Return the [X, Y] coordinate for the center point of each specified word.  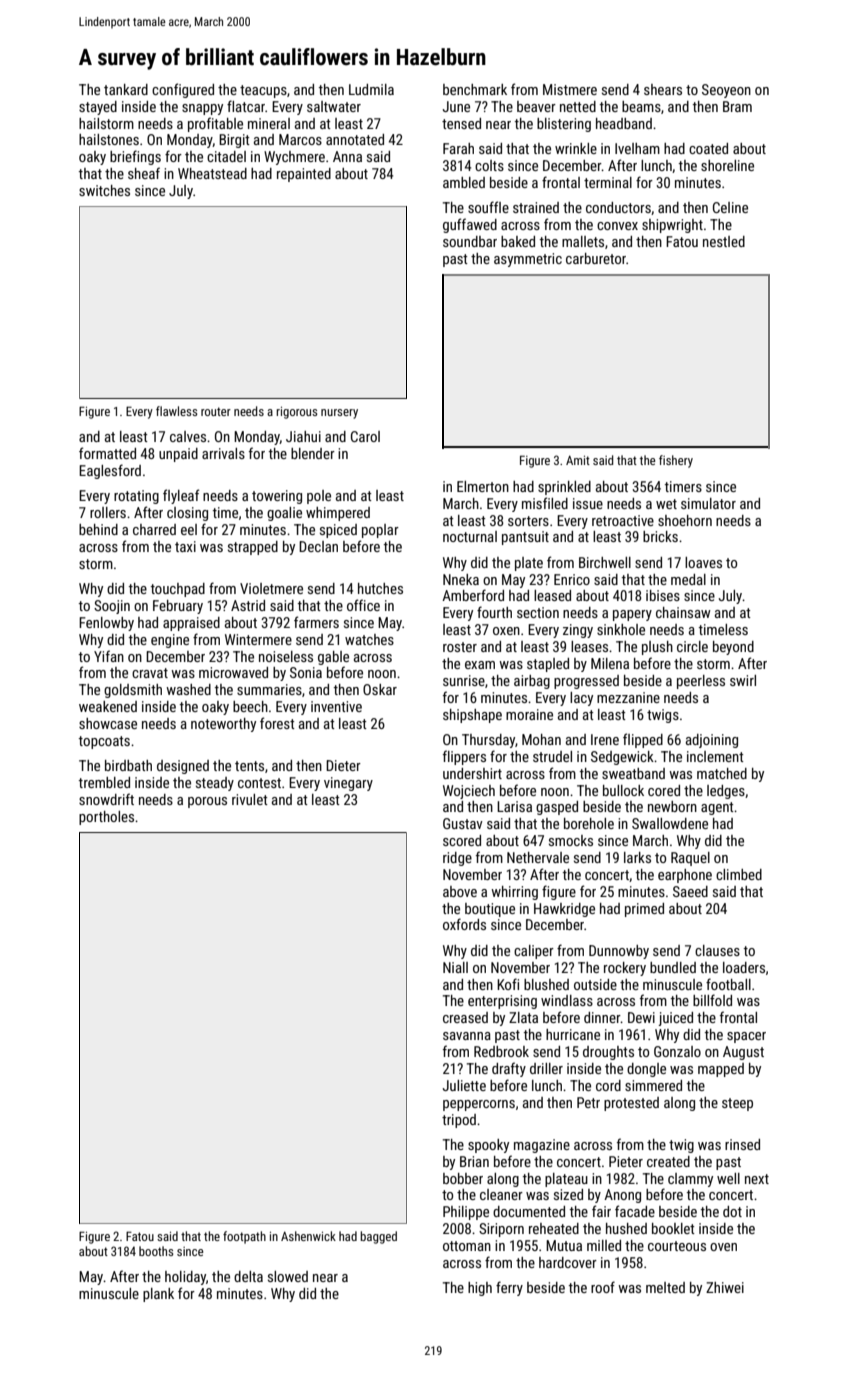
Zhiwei [725, 1287]
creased [465, 1017]
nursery [339, 414]
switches [104, 190]
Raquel [690, 859]
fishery [676, 461]
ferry [509, 1288]
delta [248, 1276]
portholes [106, 818]
